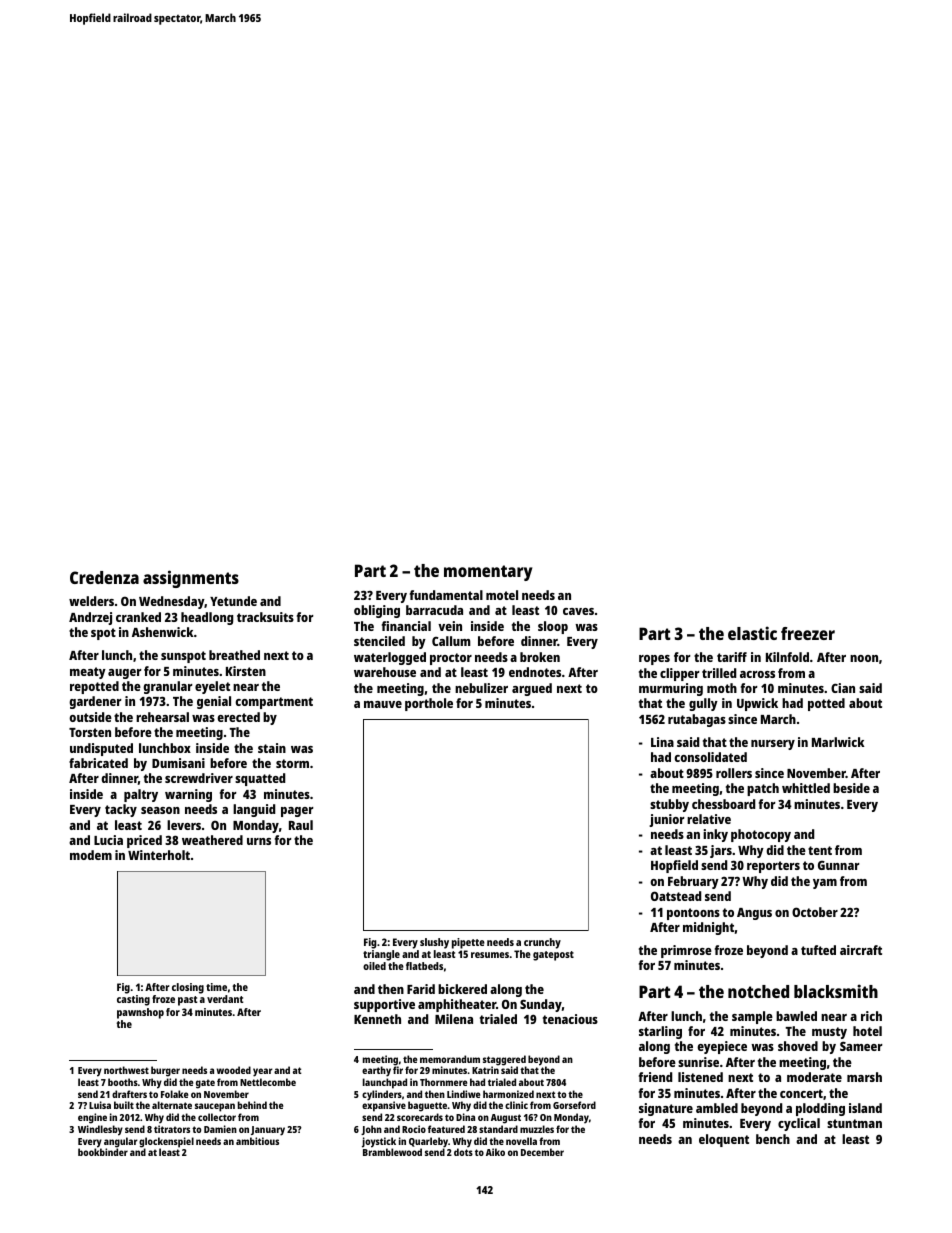  What do you see at coordinates (693, 882) in the page?
I see `February` at bounding box center [693, 882].
